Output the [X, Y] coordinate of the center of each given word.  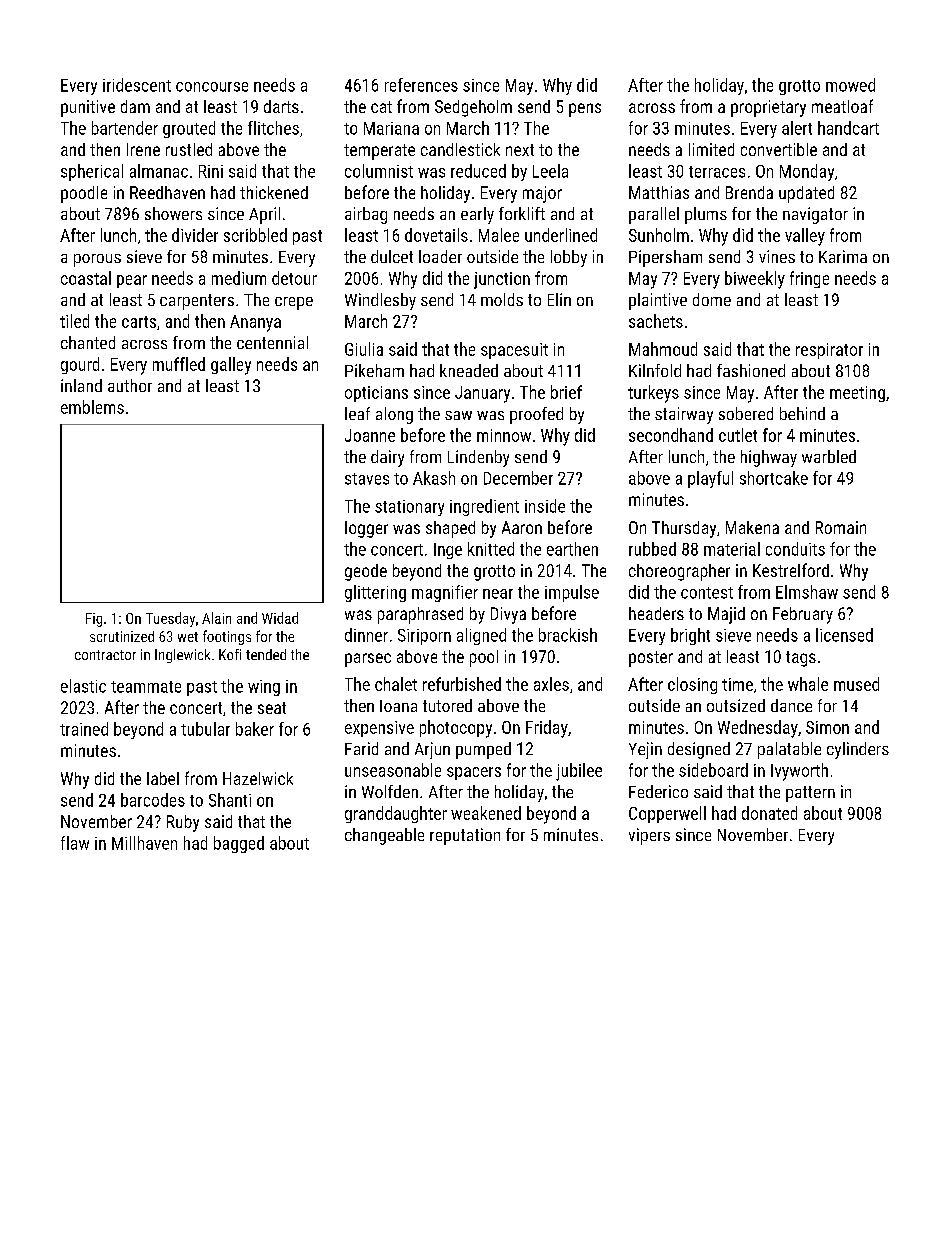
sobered [746, 413]
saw [458, 415]
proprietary [768, 108]
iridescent [137, 85]
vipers [649, 836]
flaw [75, 843]
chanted [88, 342]
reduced [478, 171]
